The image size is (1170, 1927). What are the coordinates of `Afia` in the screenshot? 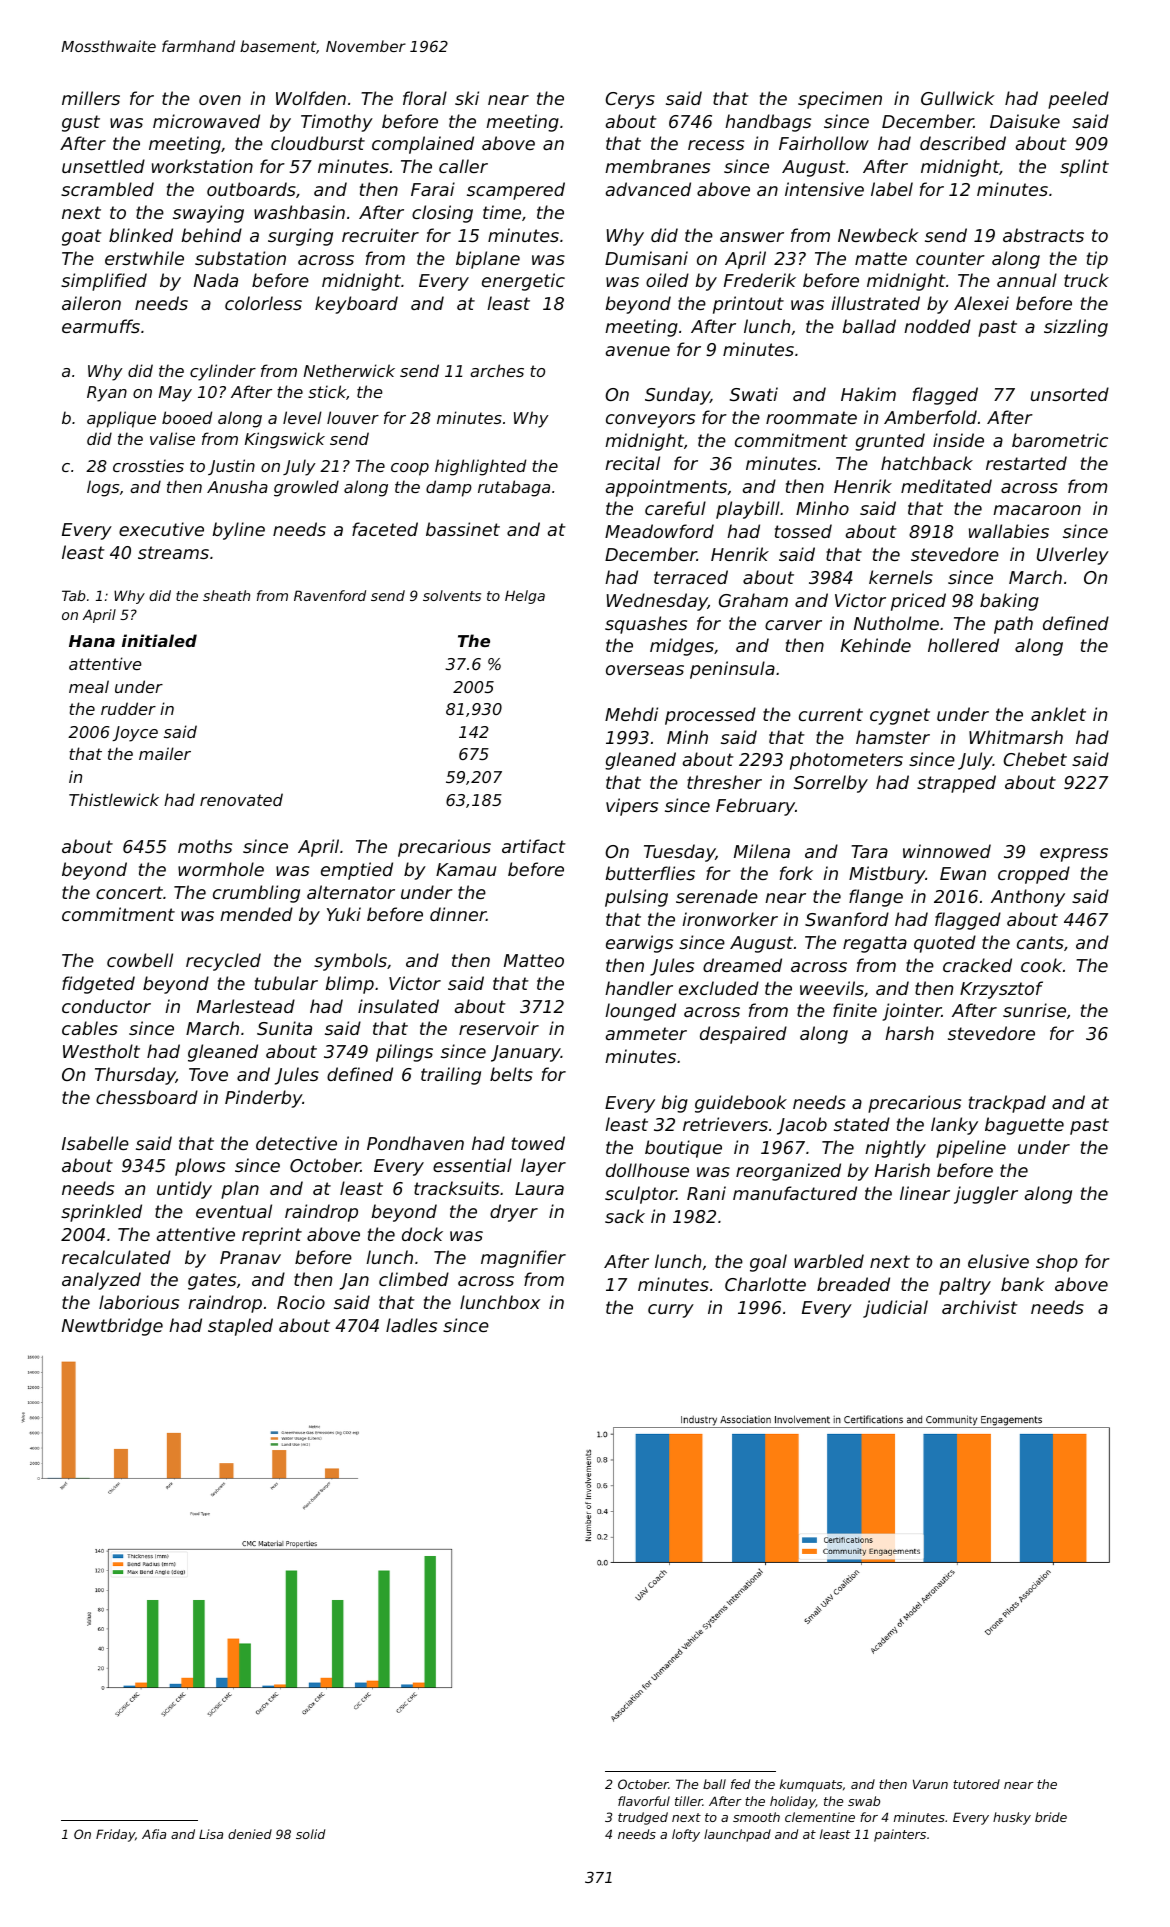 It's located at (154, 1834).
